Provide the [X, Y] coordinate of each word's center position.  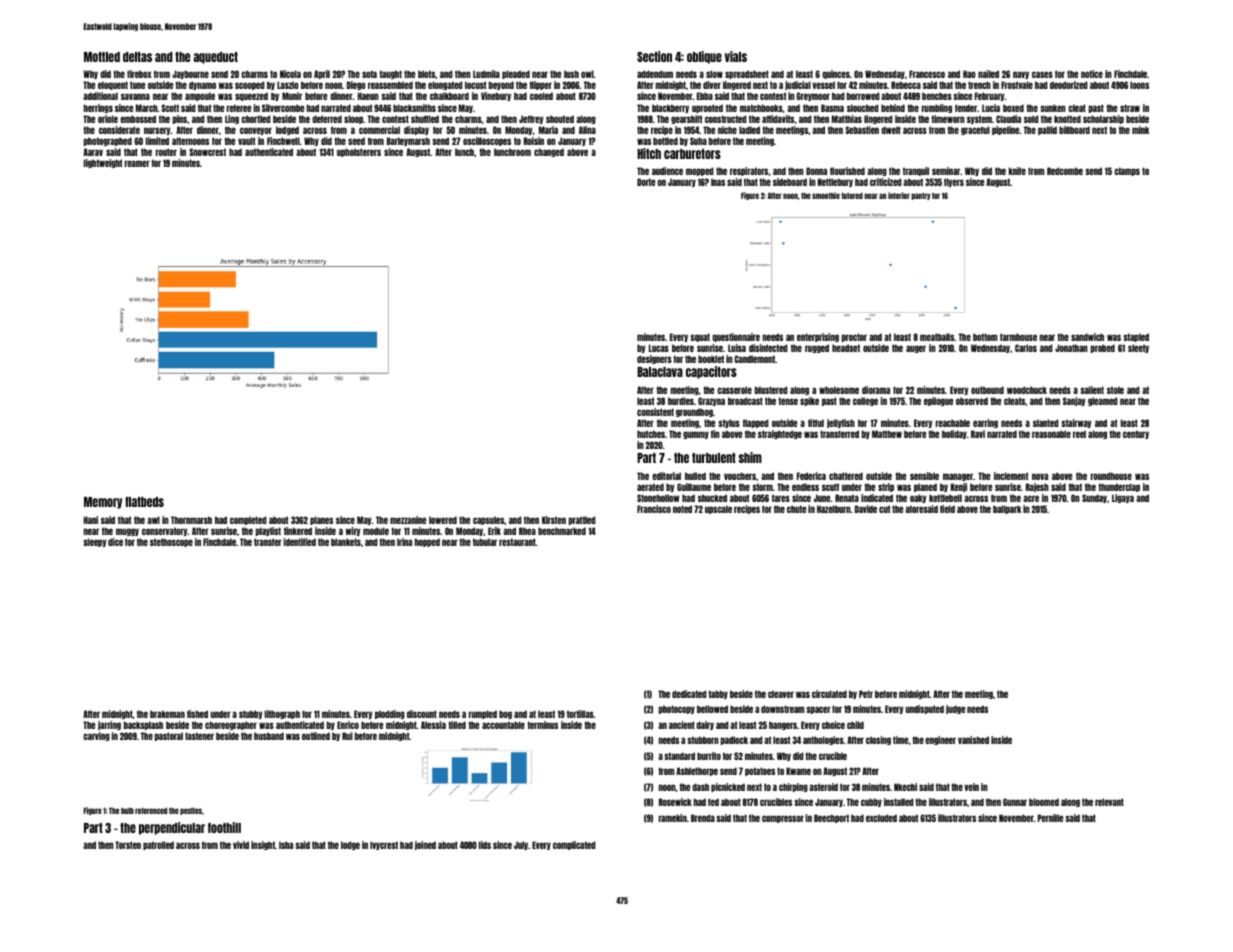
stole [1115, 390]
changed [549, 152]
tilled [457, 725]
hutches [651, 434]
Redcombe [1065, 171]
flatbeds [144, 502]
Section [654, 56]
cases [1042, 74]
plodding [390, 714]
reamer [137, 163]
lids [485, 845]
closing [878, 740]
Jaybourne [190, 74]
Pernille [1050, 818]
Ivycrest [384, 845]
